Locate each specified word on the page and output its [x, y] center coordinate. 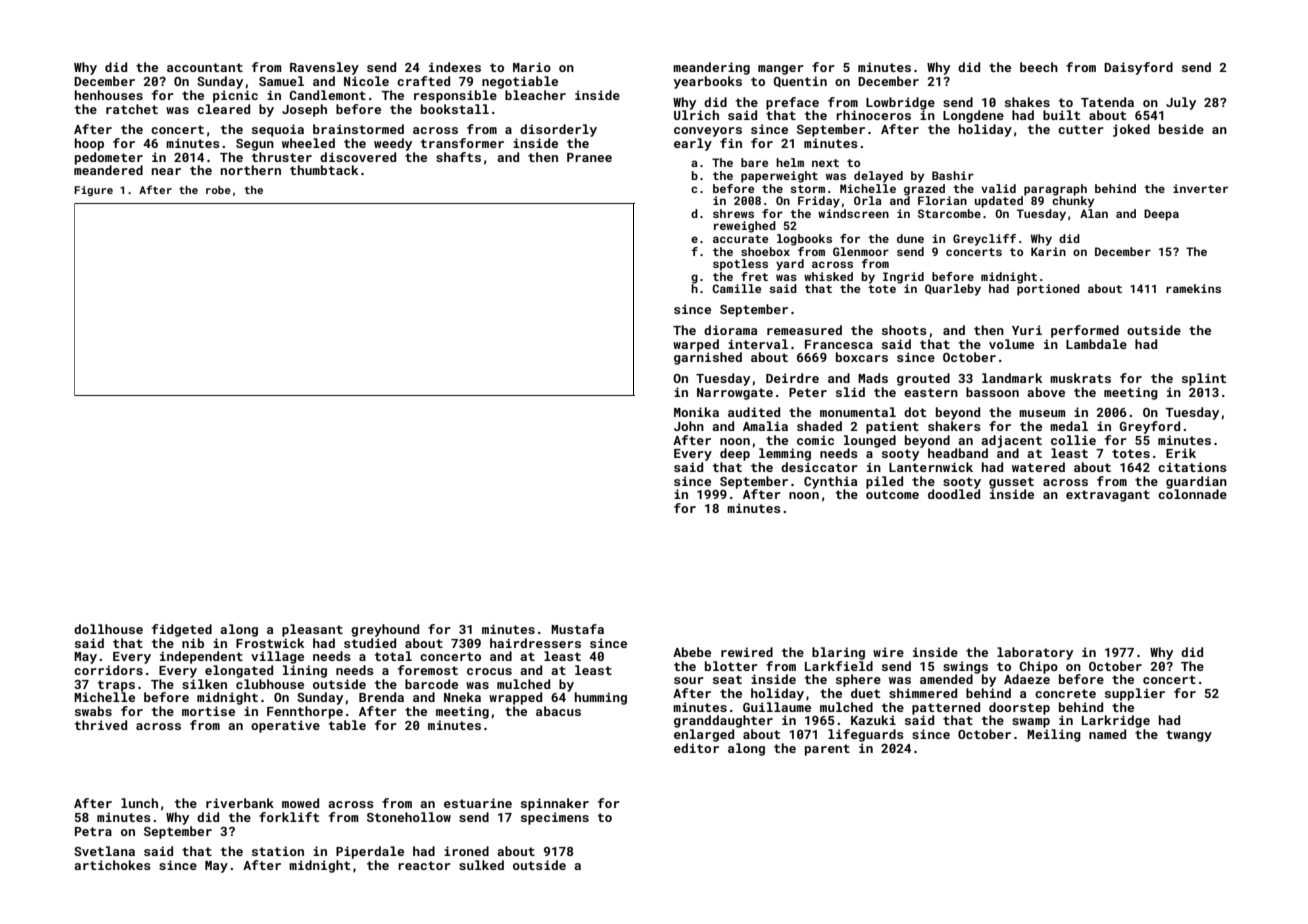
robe [218, 190]
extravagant [1108, 496]
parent [827, 750]
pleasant [312, 630]
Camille [736, 288]
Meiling [1054, 735]
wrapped [515, 698]
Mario [532, 67]
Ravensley [324, 68]
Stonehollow [409, 817]
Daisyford [1138, 68]
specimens [555, 818]
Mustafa [577, 629]
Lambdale [1096, 344]
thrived [101, 725]
